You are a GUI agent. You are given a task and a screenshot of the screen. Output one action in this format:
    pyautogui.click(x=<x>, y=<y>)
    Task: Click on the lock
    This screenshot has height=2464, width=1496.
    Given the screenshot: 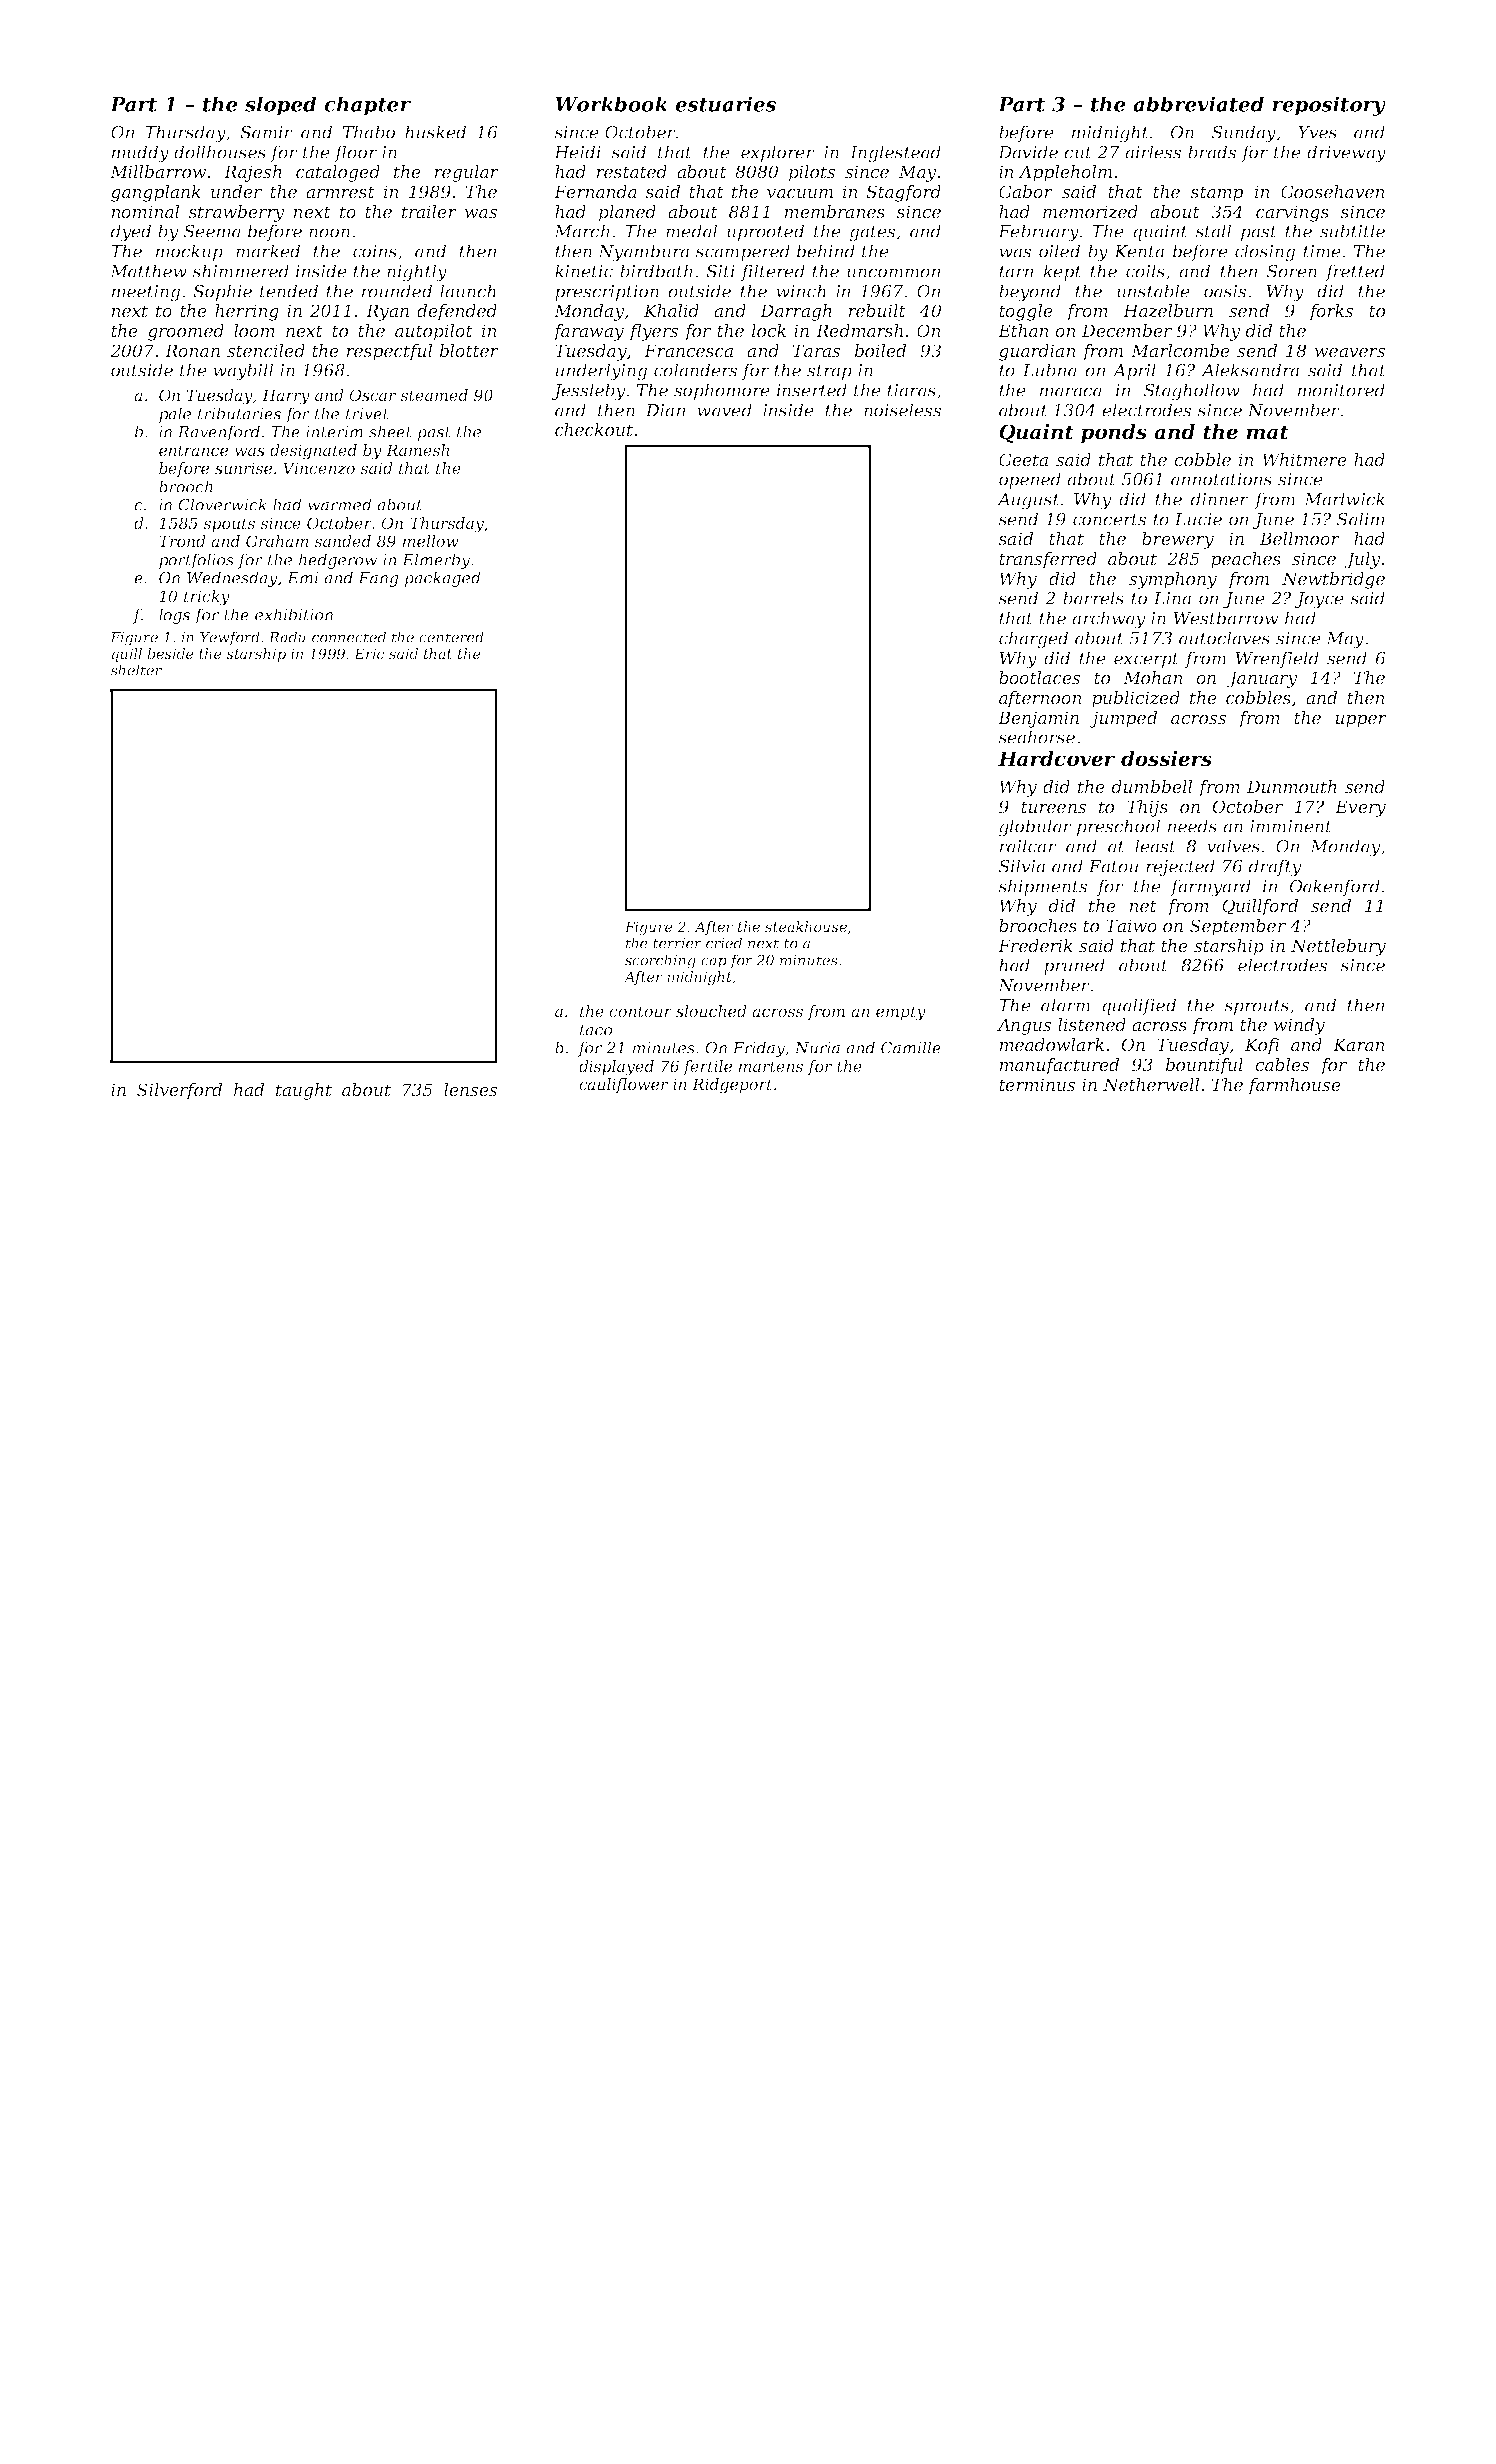 What is the action you would take?
    pyautogui.click(x=769, y=330)
